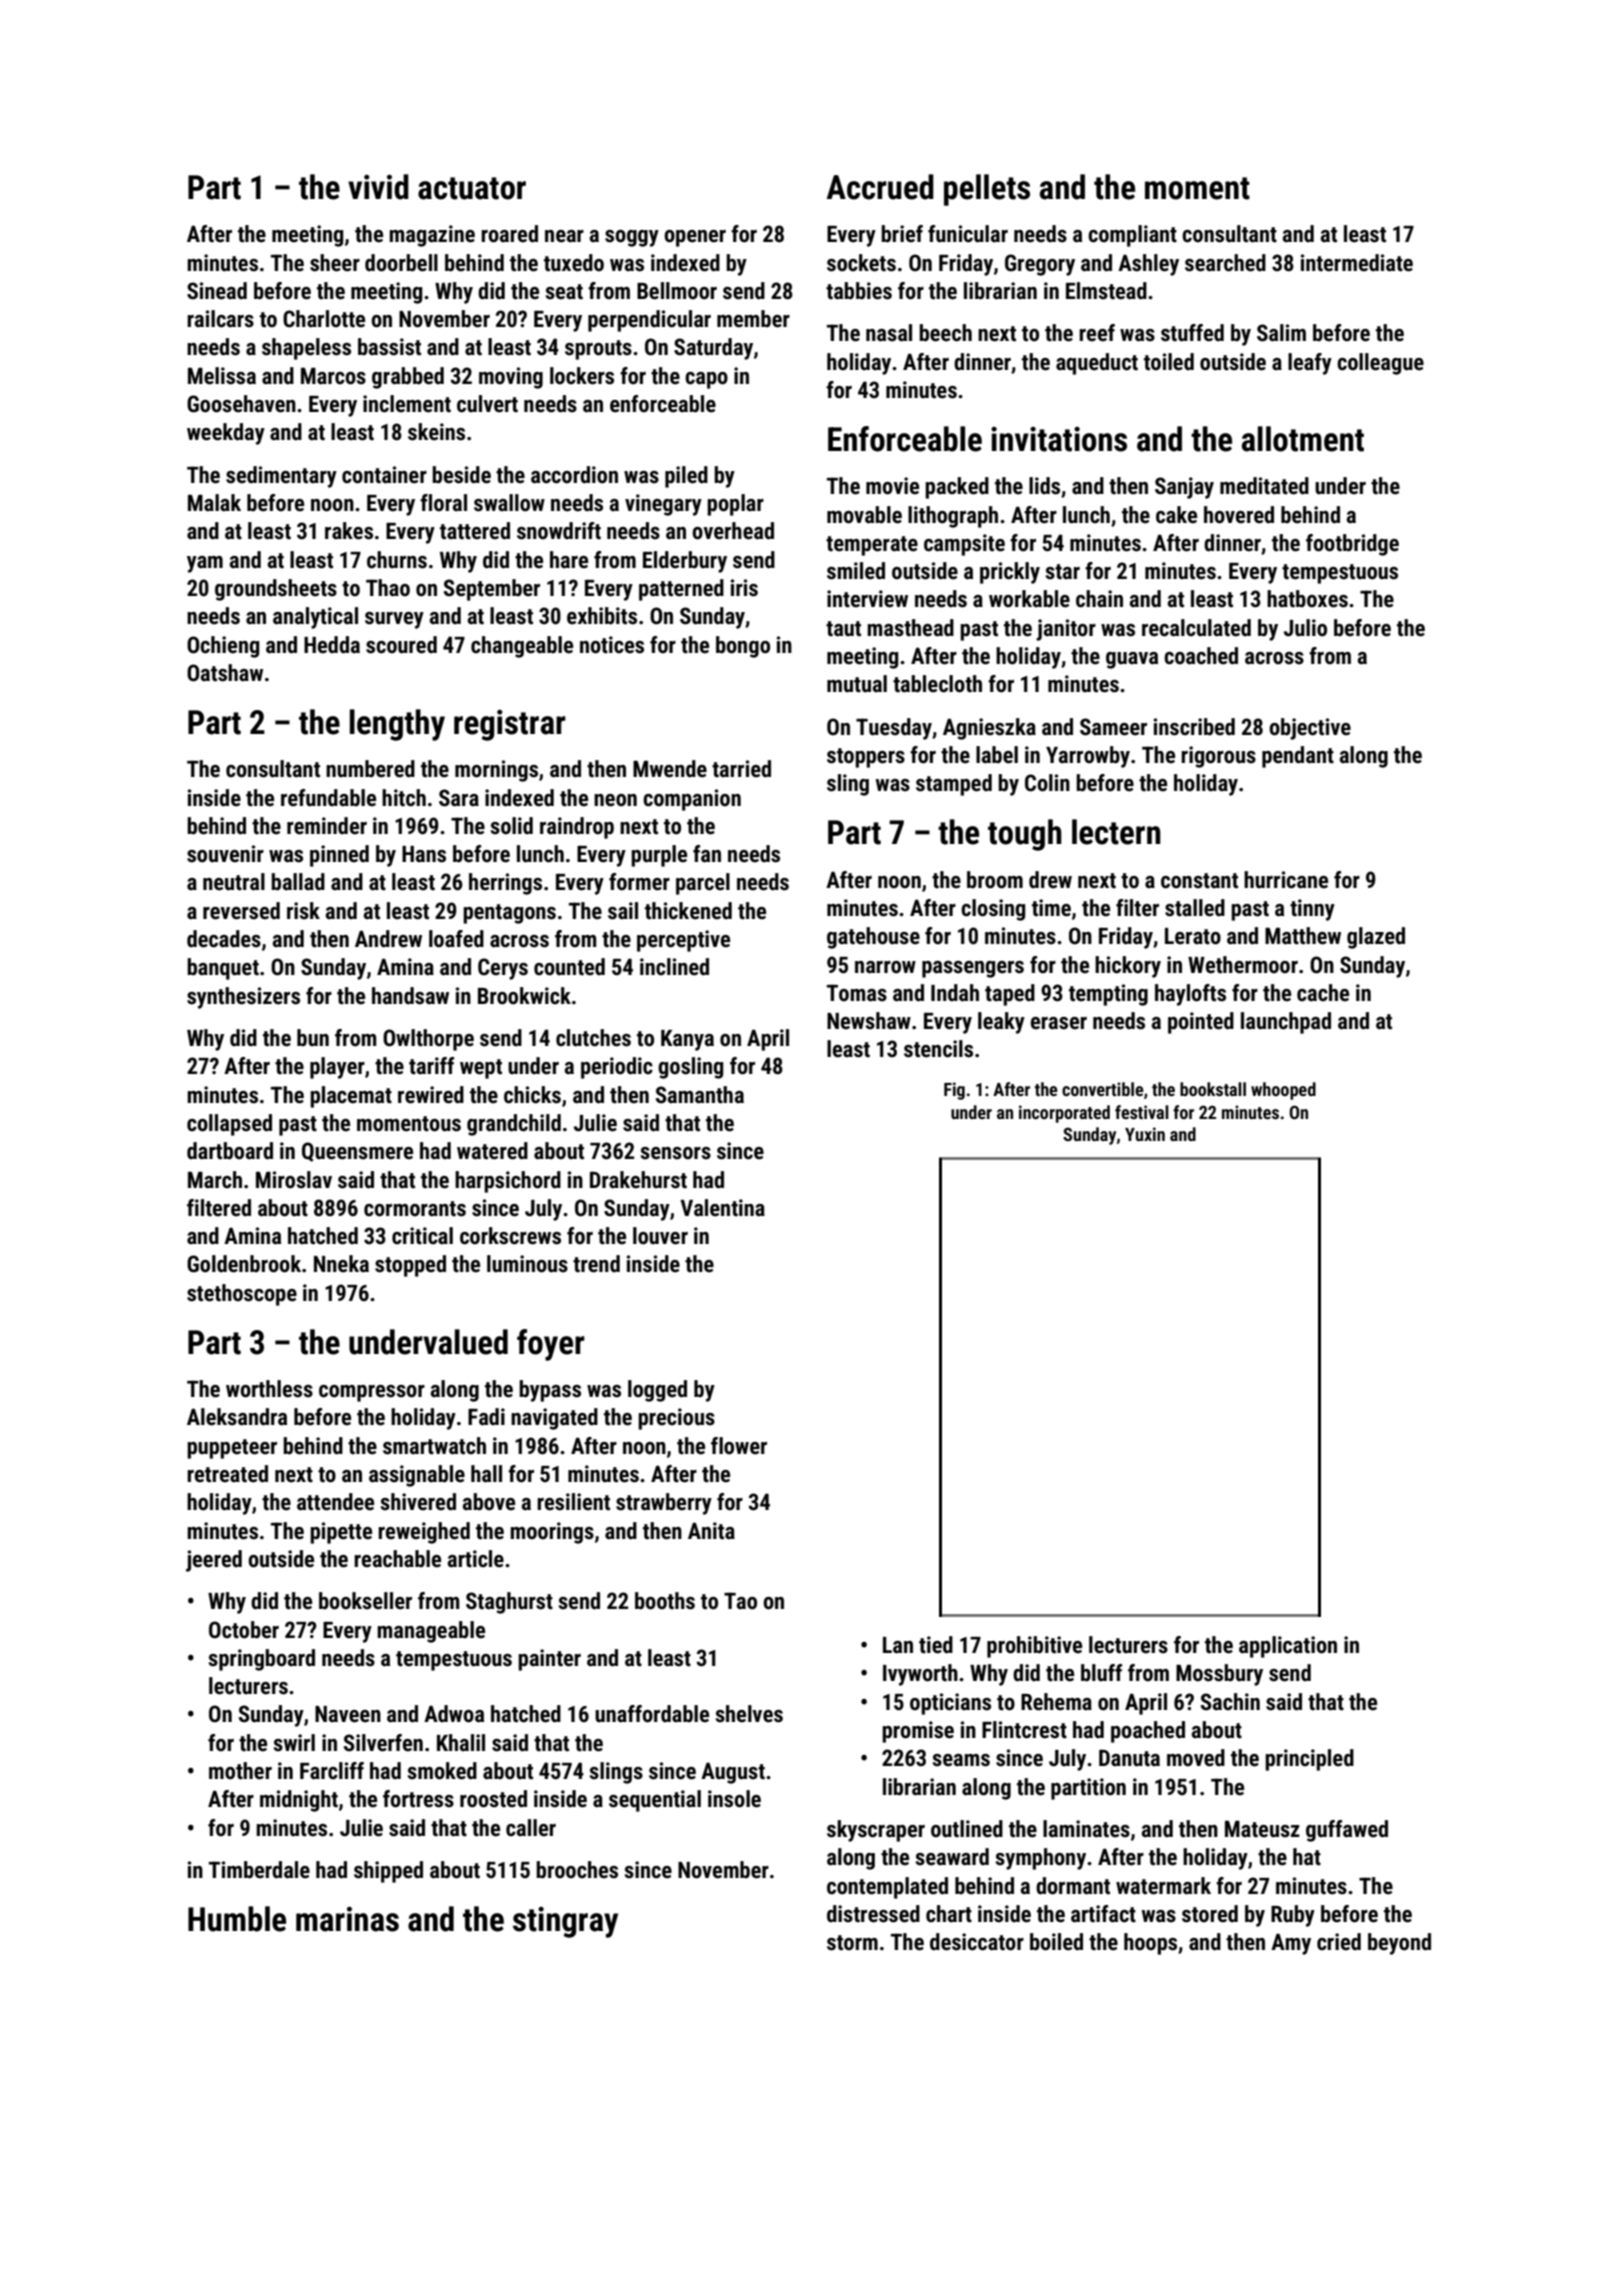  I want to click on whooped, so click(1283, 1091).
